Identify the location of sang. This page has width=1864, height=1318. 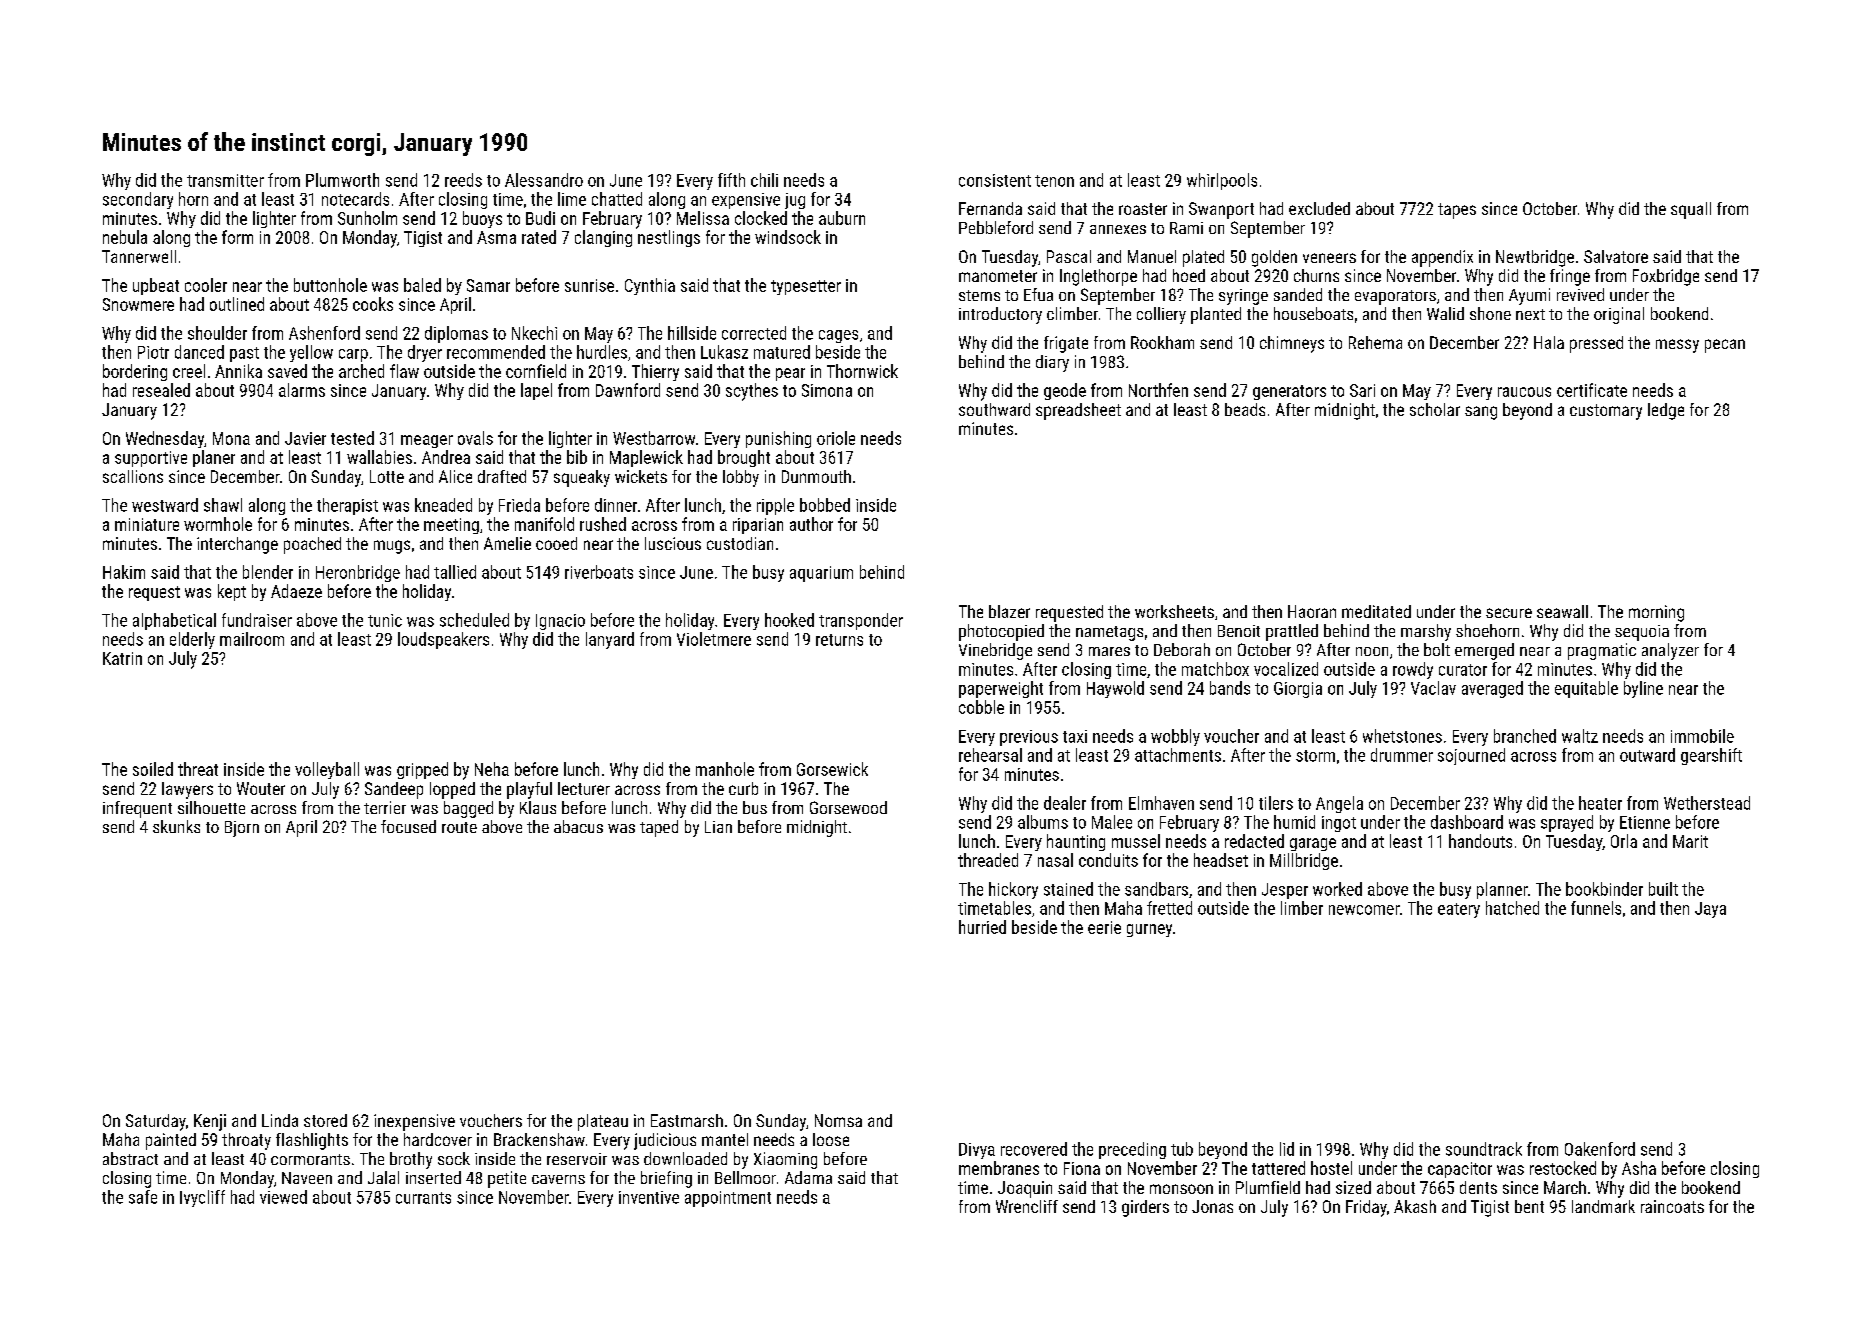
(1481, 413).
